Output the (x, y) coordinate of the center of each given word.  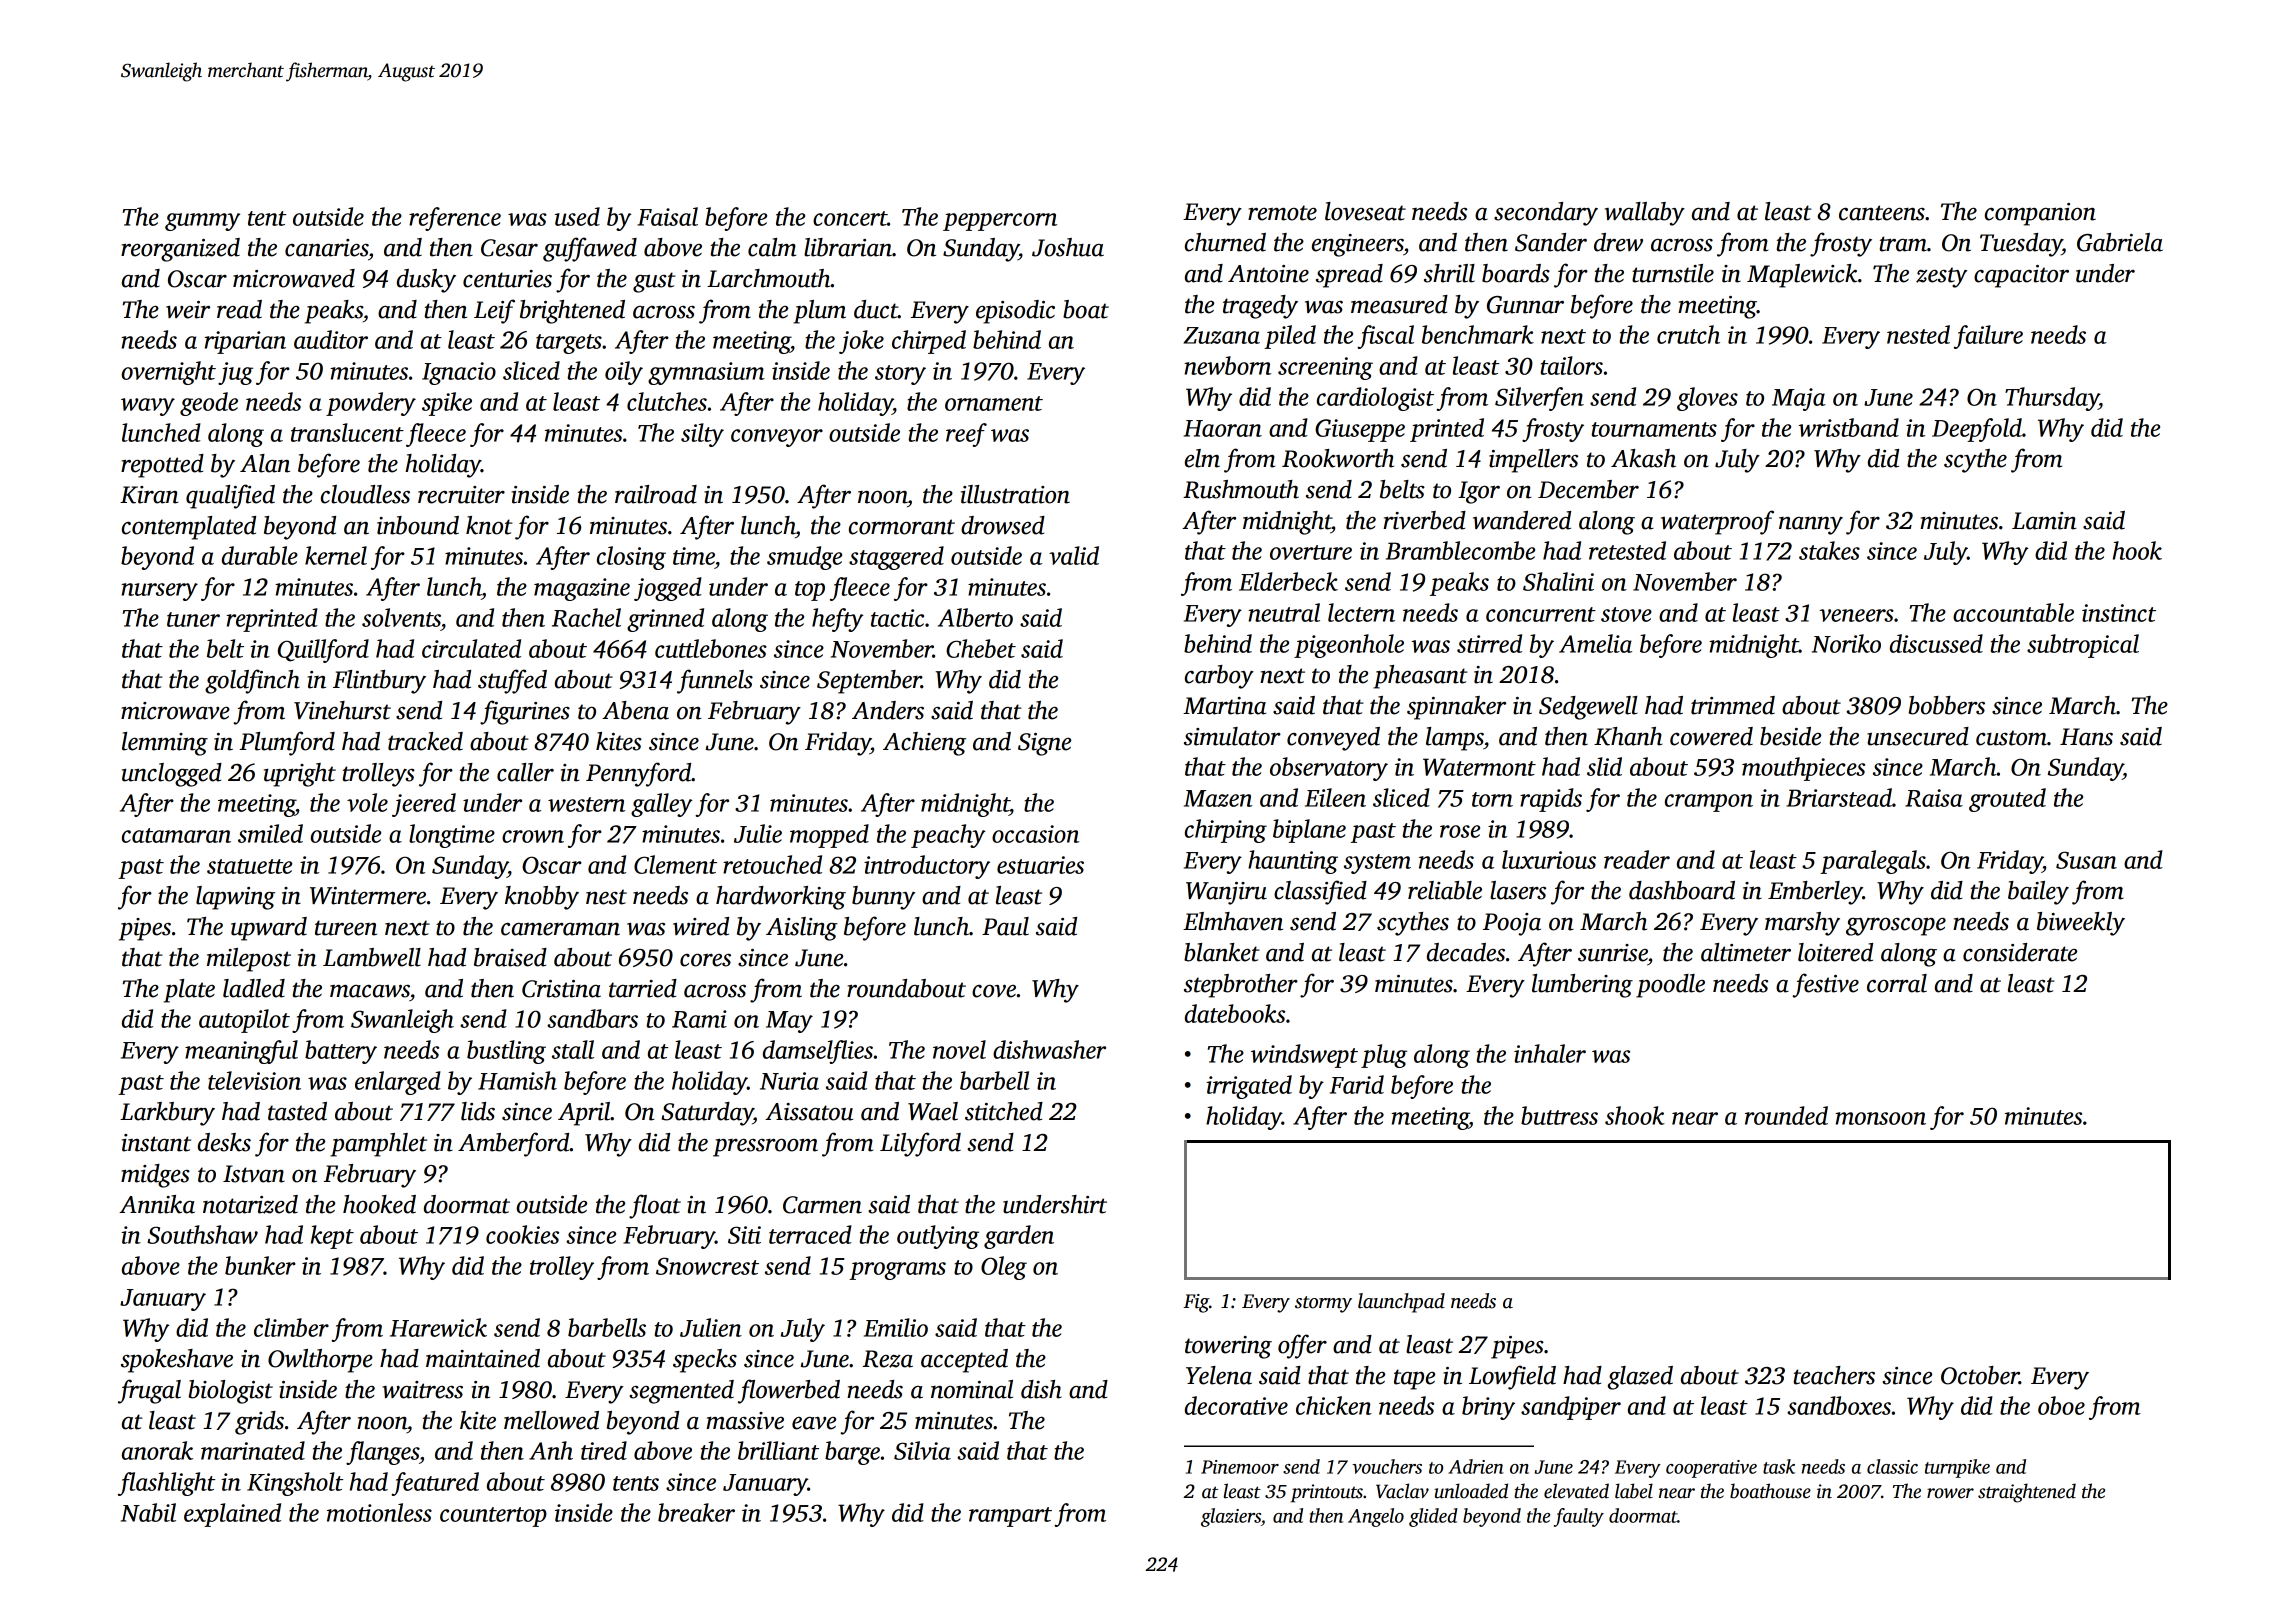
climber (291, 1327)
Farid (1357, 1084)
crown (533, 836)
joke (861, 342)
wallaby (1645, 214)
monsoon (1880, 1118)
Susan (2086, 860)
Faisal (667, 216)
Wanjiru (1226, 893)
